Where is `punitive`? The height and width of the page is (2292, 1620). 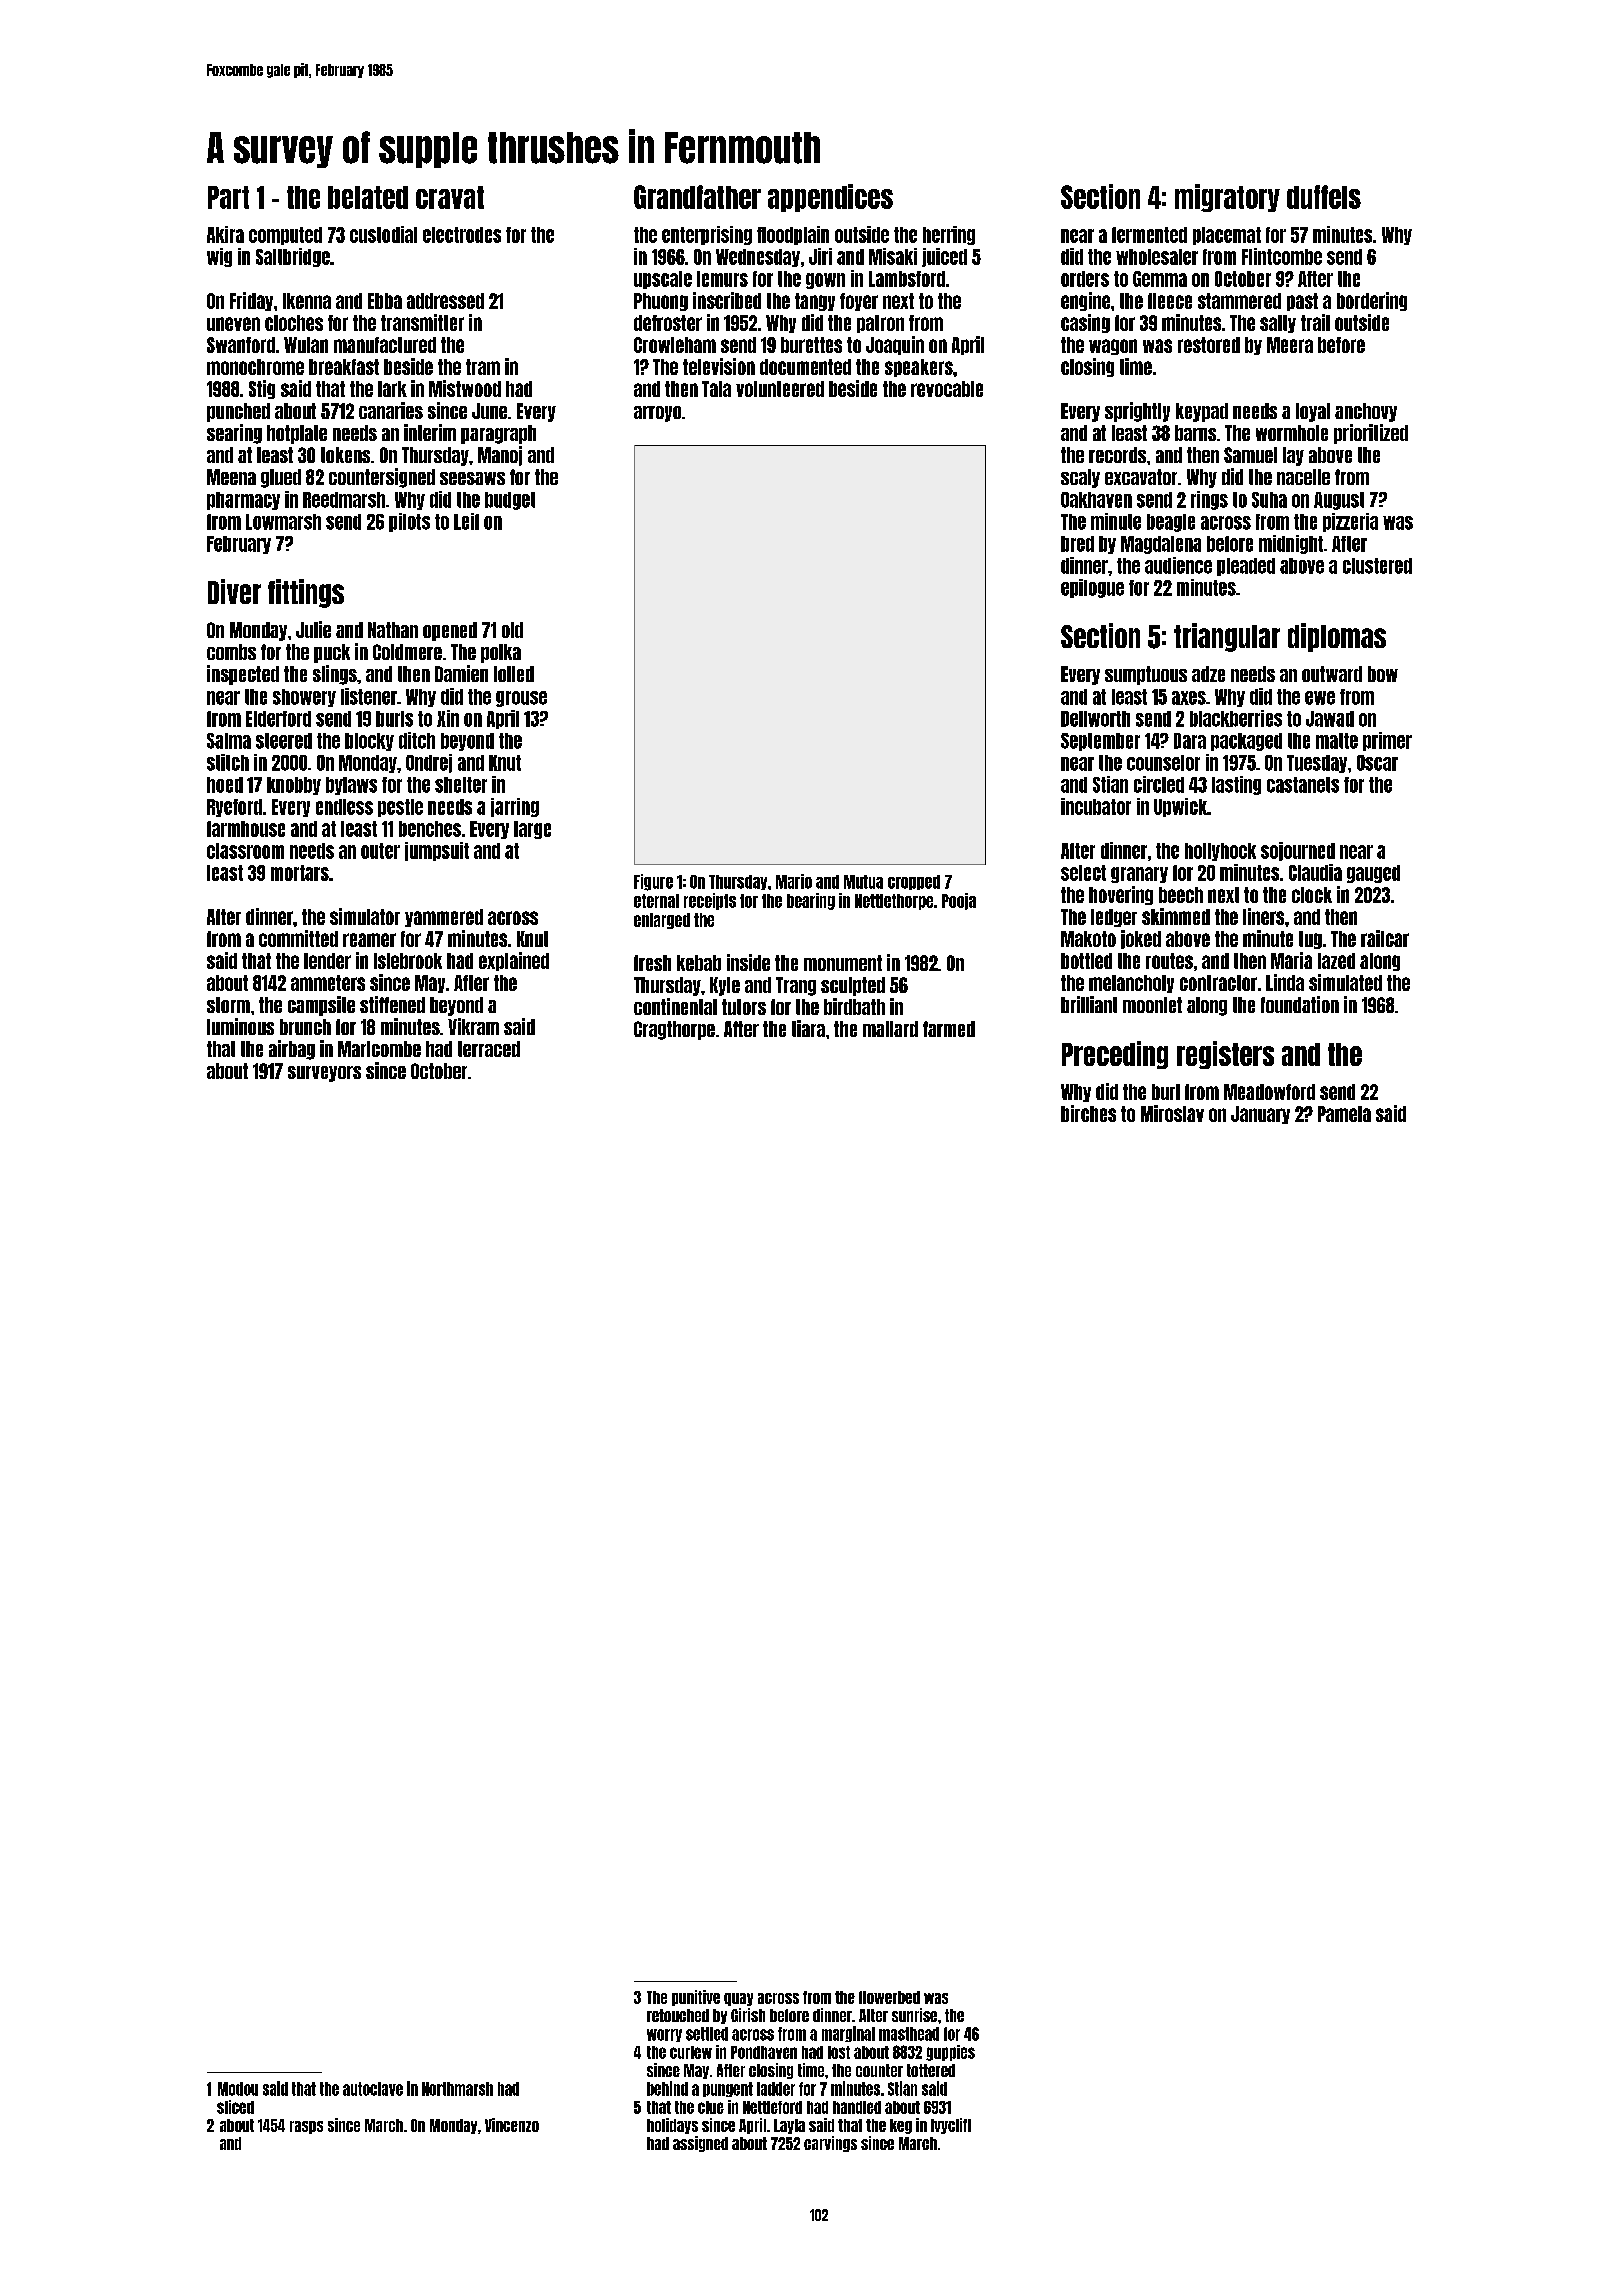
punitive is located at coordinates (696, 1998).
